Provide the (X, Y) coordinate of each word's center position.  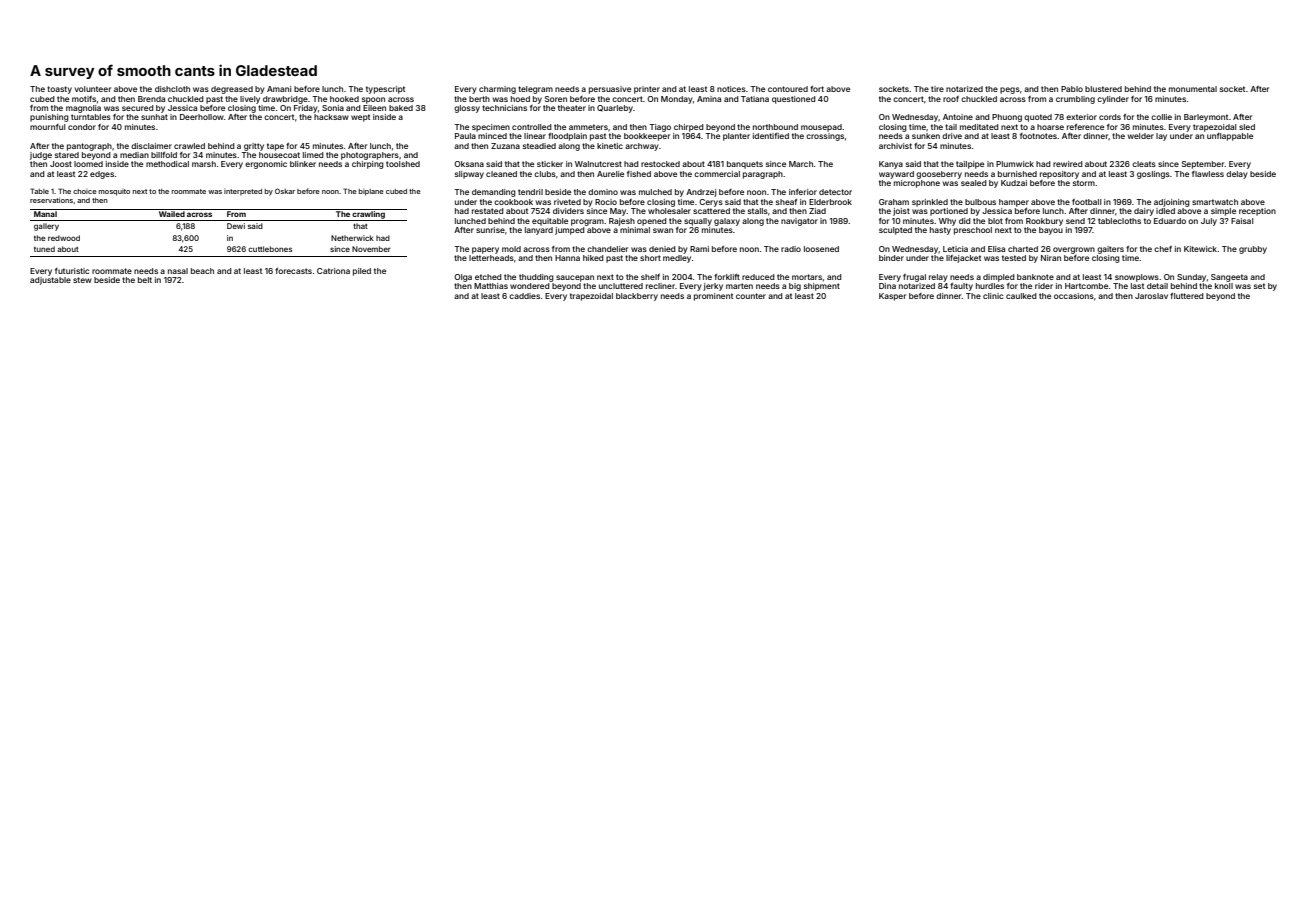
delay (1237, 175)
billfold (164, 155)
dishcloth (172, 89)
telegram (535, 90)
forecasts (293, 271)
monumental (1193, 89)
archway (642, 147)
